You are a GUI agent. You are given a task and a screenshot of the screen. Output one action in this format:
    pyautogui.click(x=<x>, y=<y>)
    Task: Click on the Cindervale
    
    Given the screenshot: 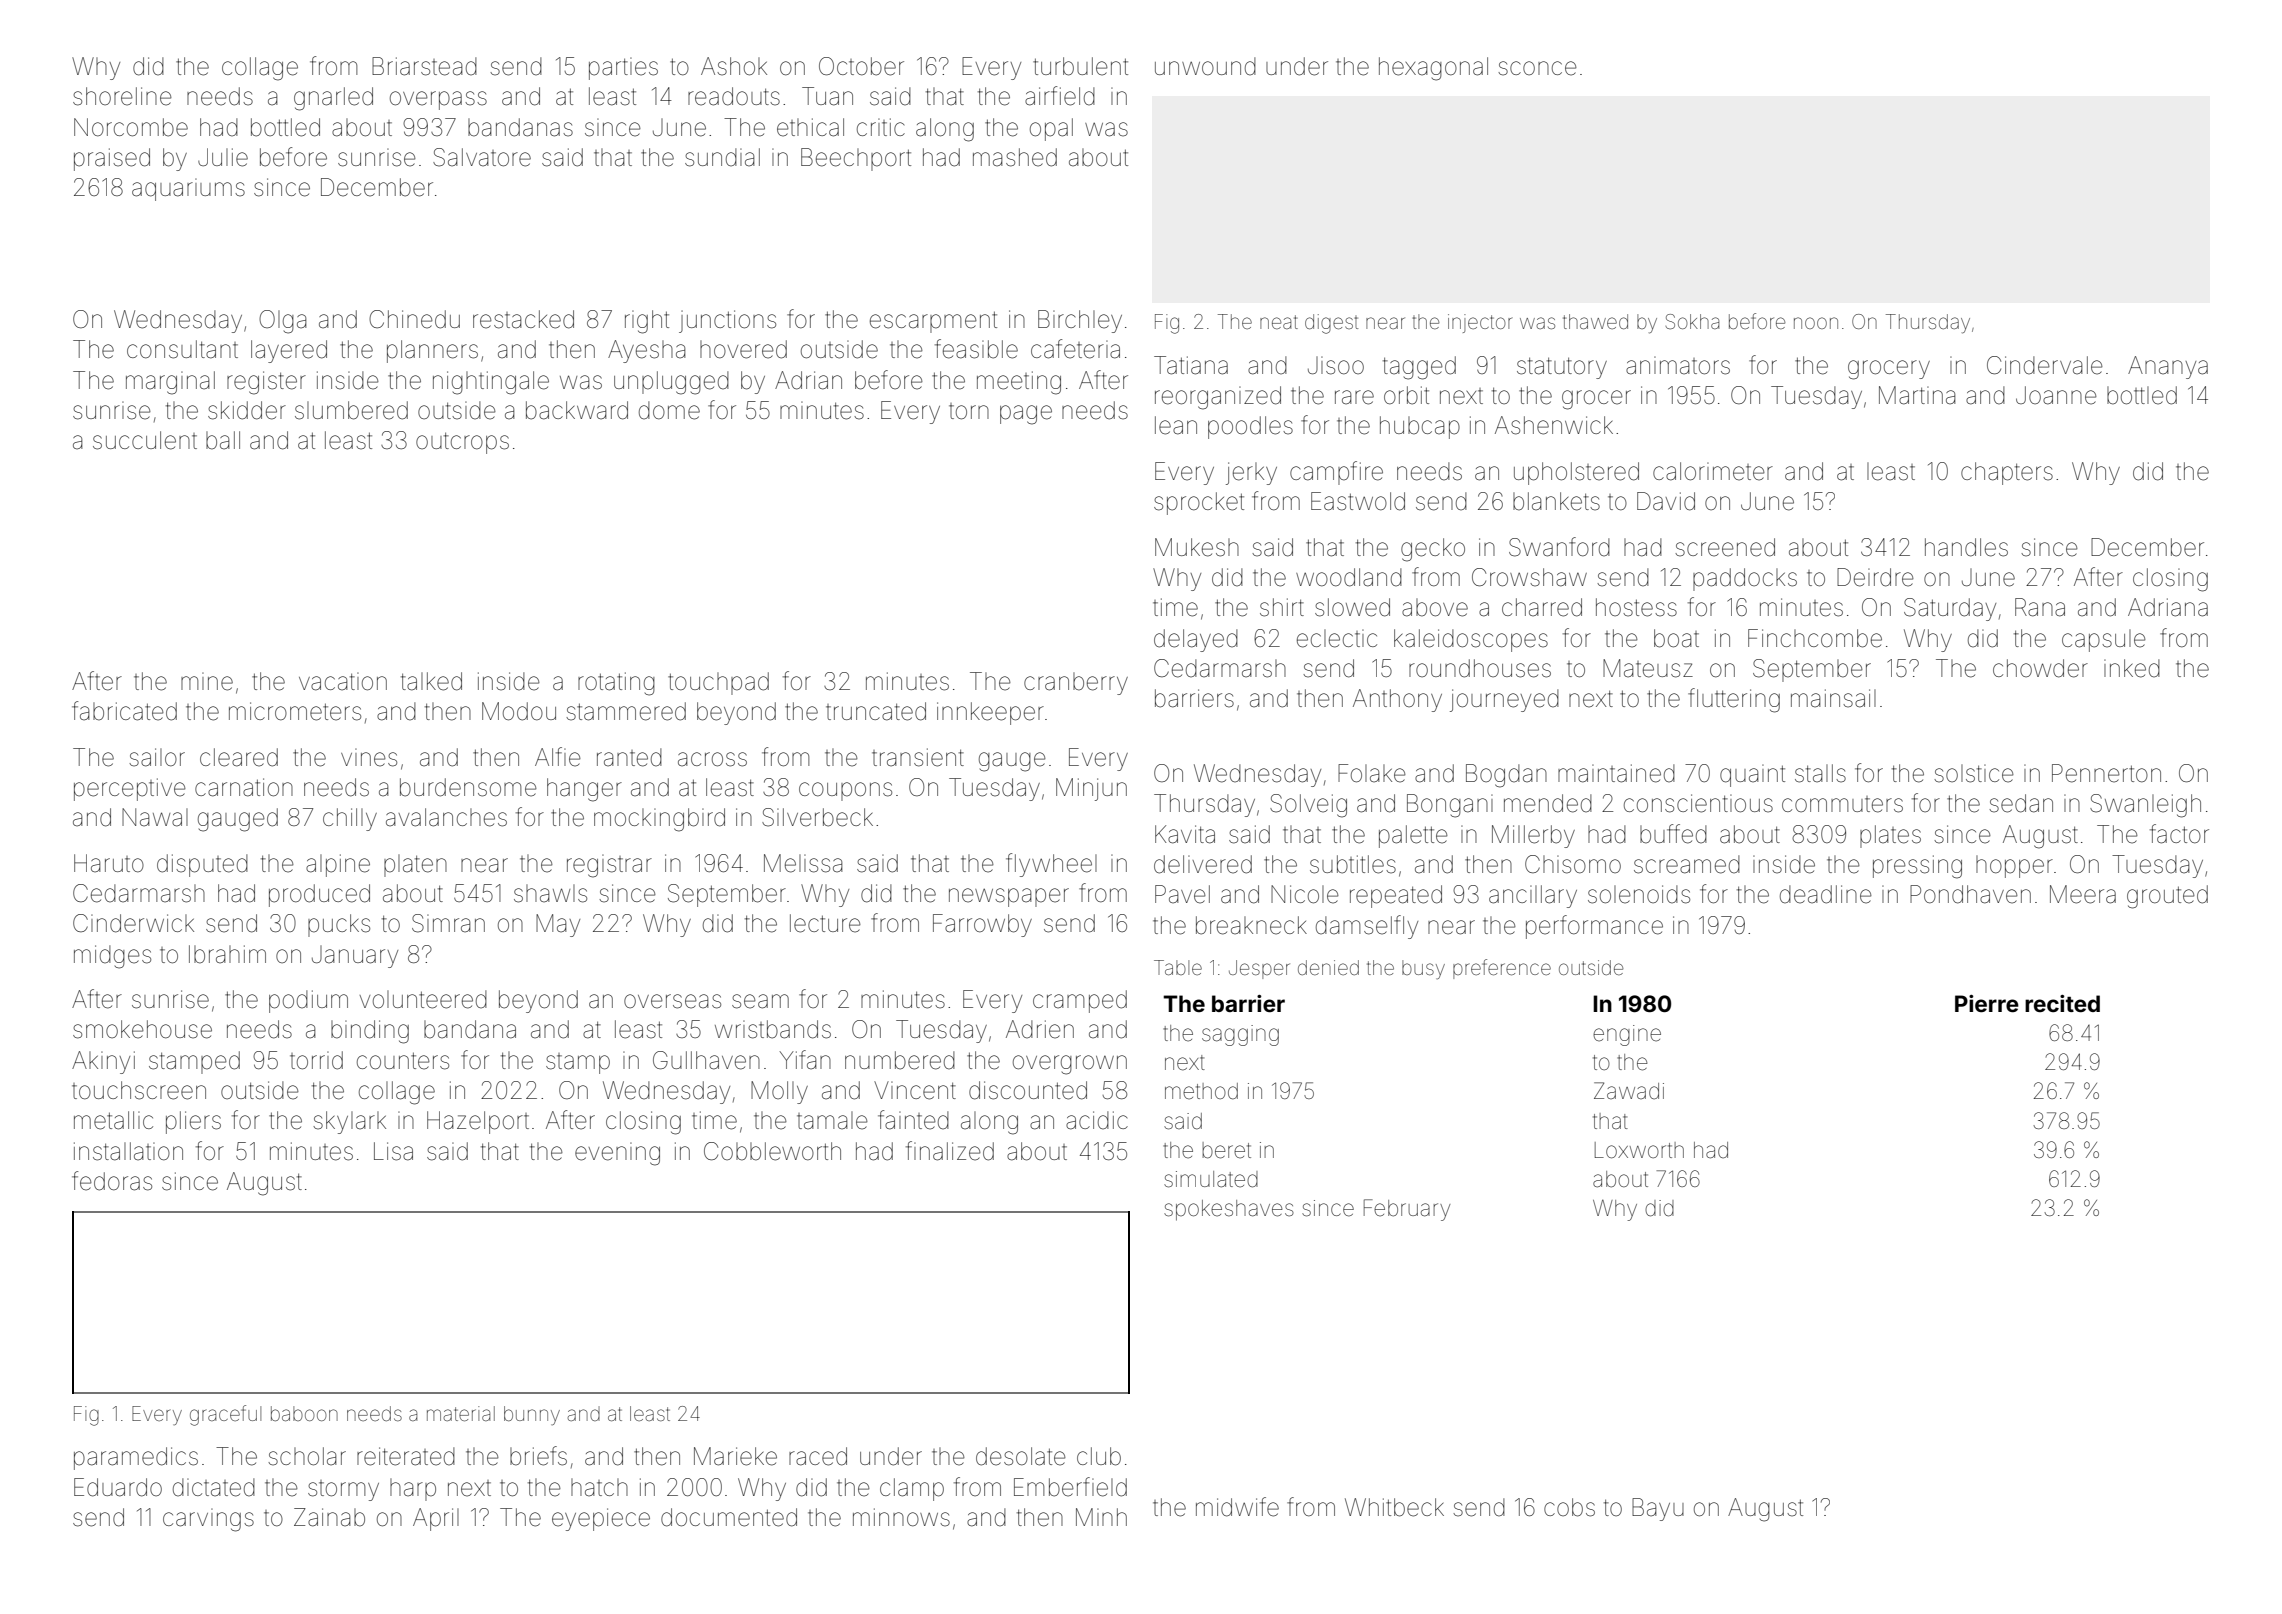 What is the action you would take?
    pyautogui.click(x=2045, y=365)
